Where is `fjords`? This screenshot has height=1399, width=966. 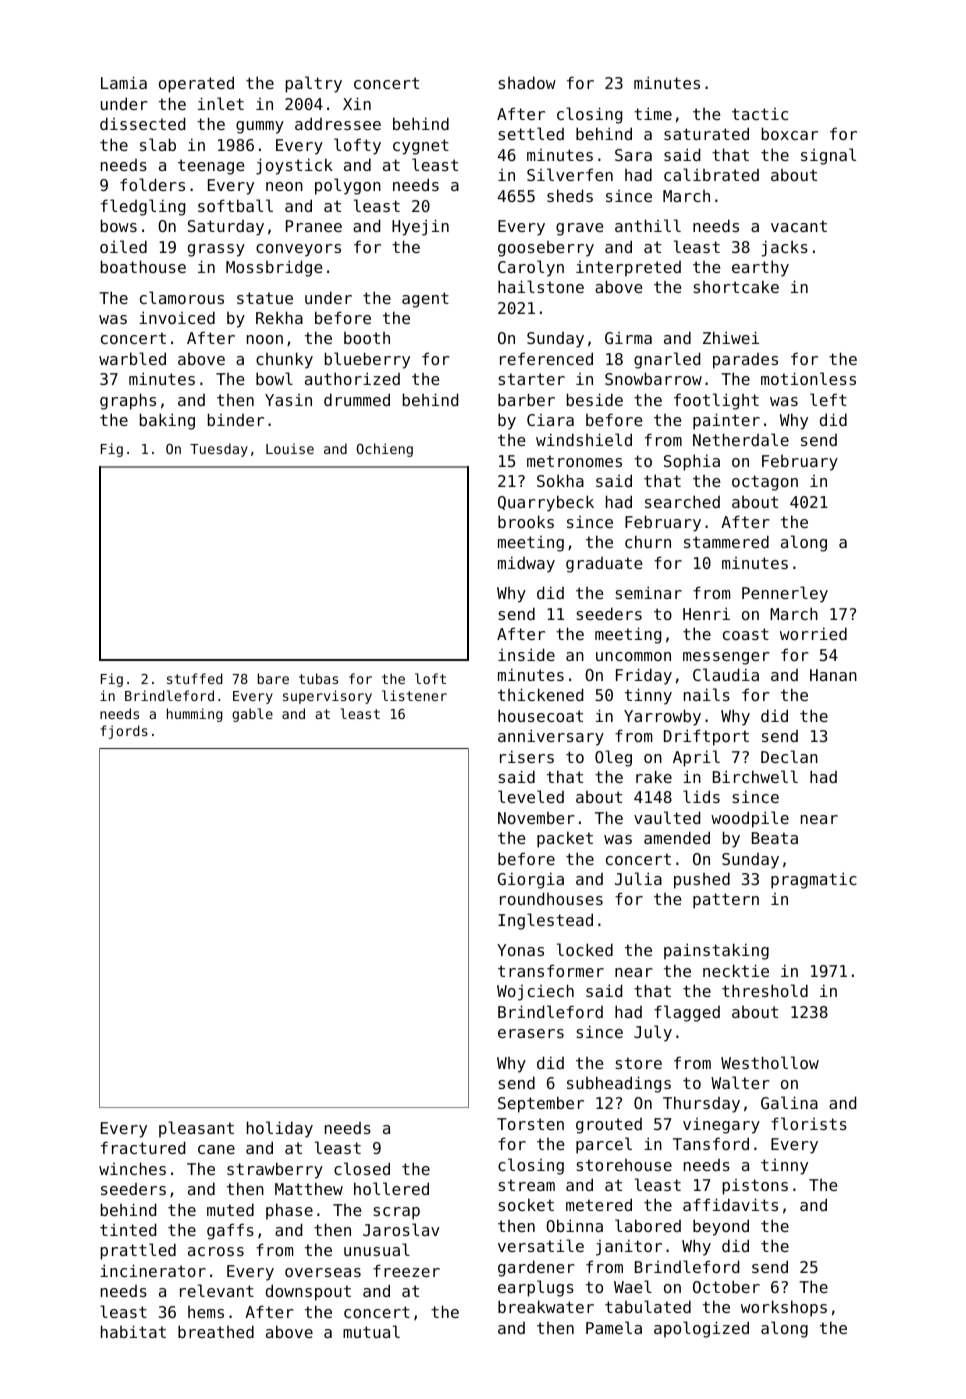
fjords is located at coordinates (124, 732).
